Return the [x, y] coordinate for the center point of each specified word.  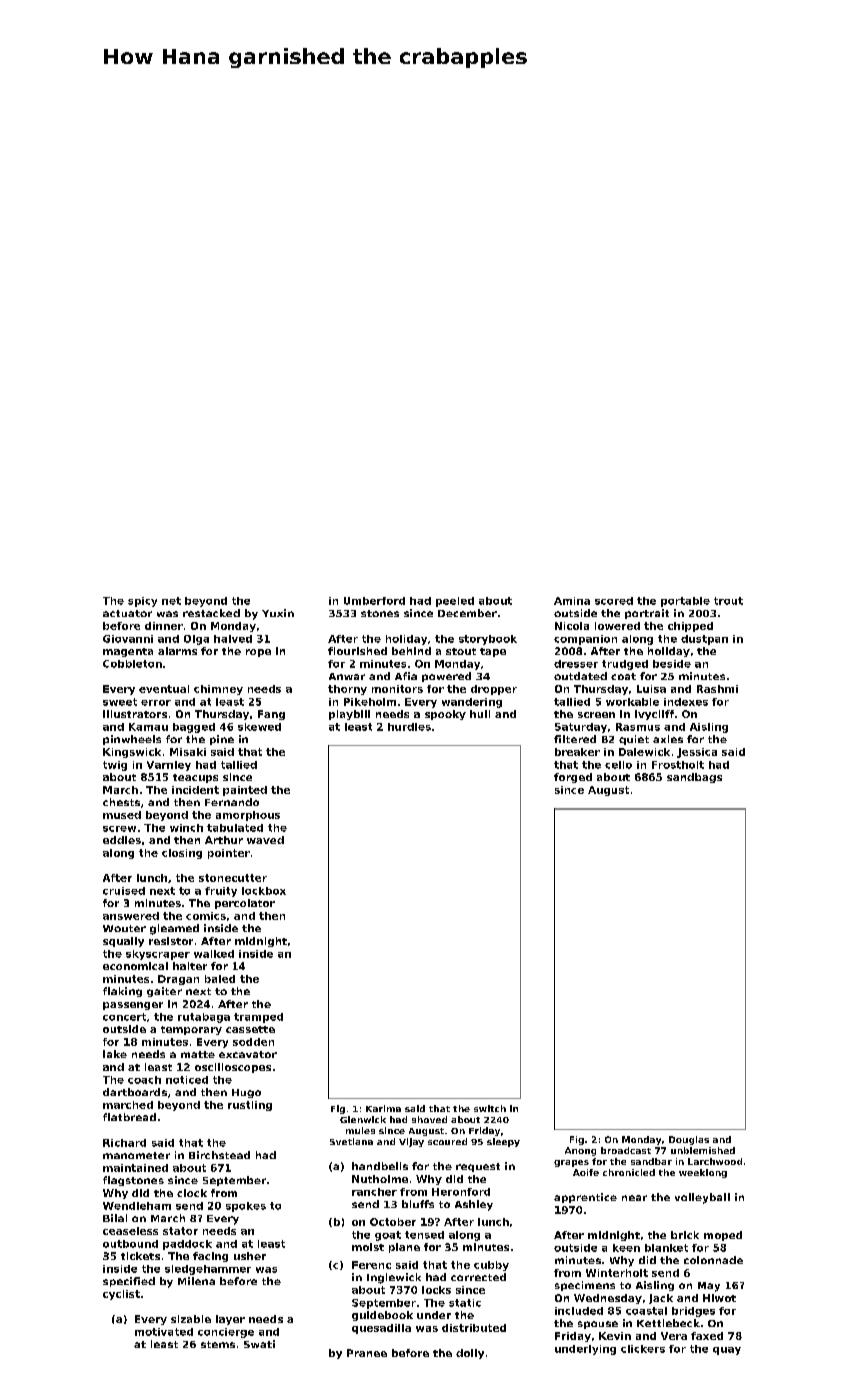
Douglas [689, 1140]
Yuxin [278, 613]
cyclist [121, 1295]
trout [728, 601]
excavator [248, 1054]
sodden [253, 1042]
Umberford [374, 601]
